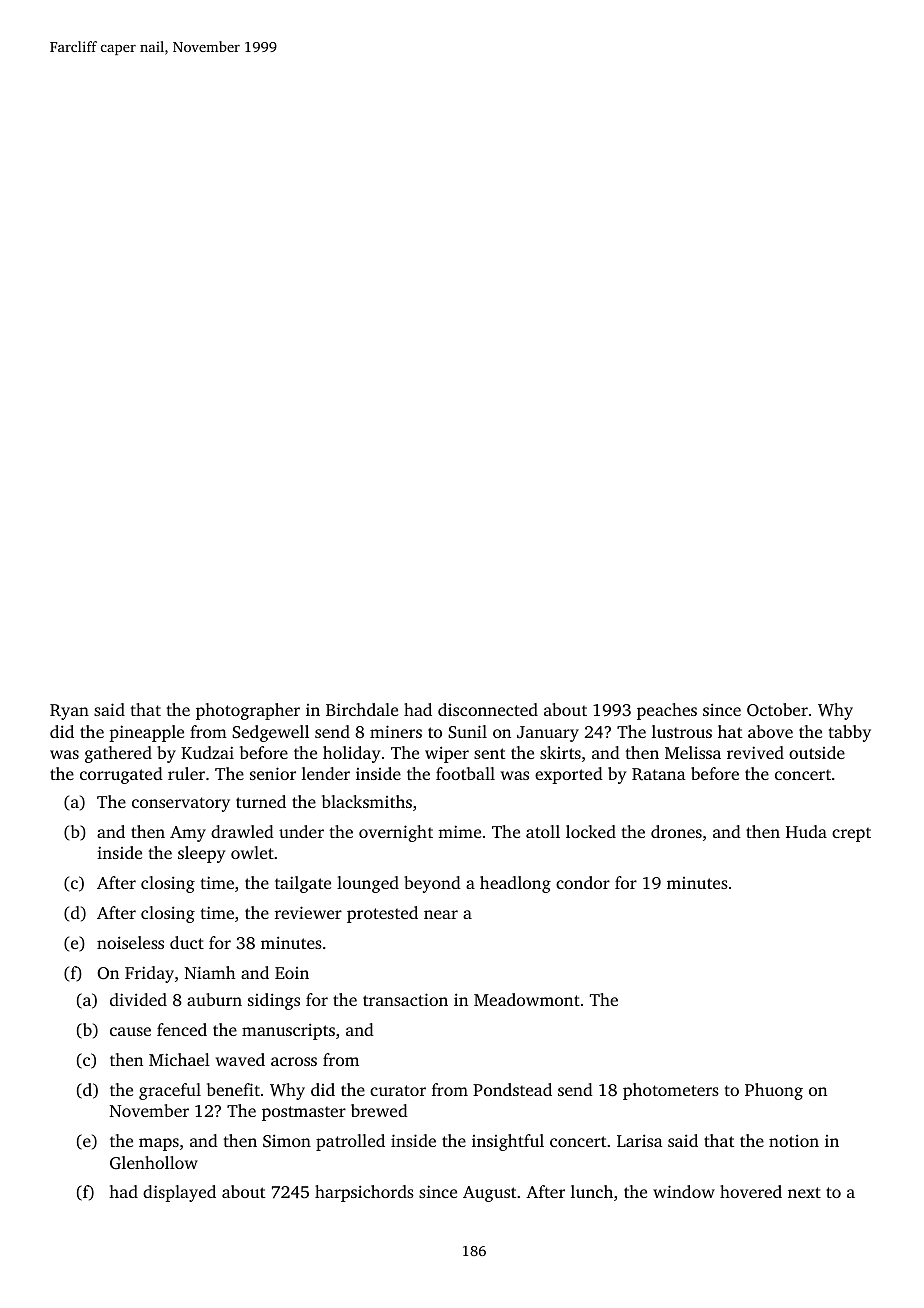 This screenshot has height=1308, width=924. Describe the element at coordinates (159, 1144) in the screenshot. I see `maps` at that location.
